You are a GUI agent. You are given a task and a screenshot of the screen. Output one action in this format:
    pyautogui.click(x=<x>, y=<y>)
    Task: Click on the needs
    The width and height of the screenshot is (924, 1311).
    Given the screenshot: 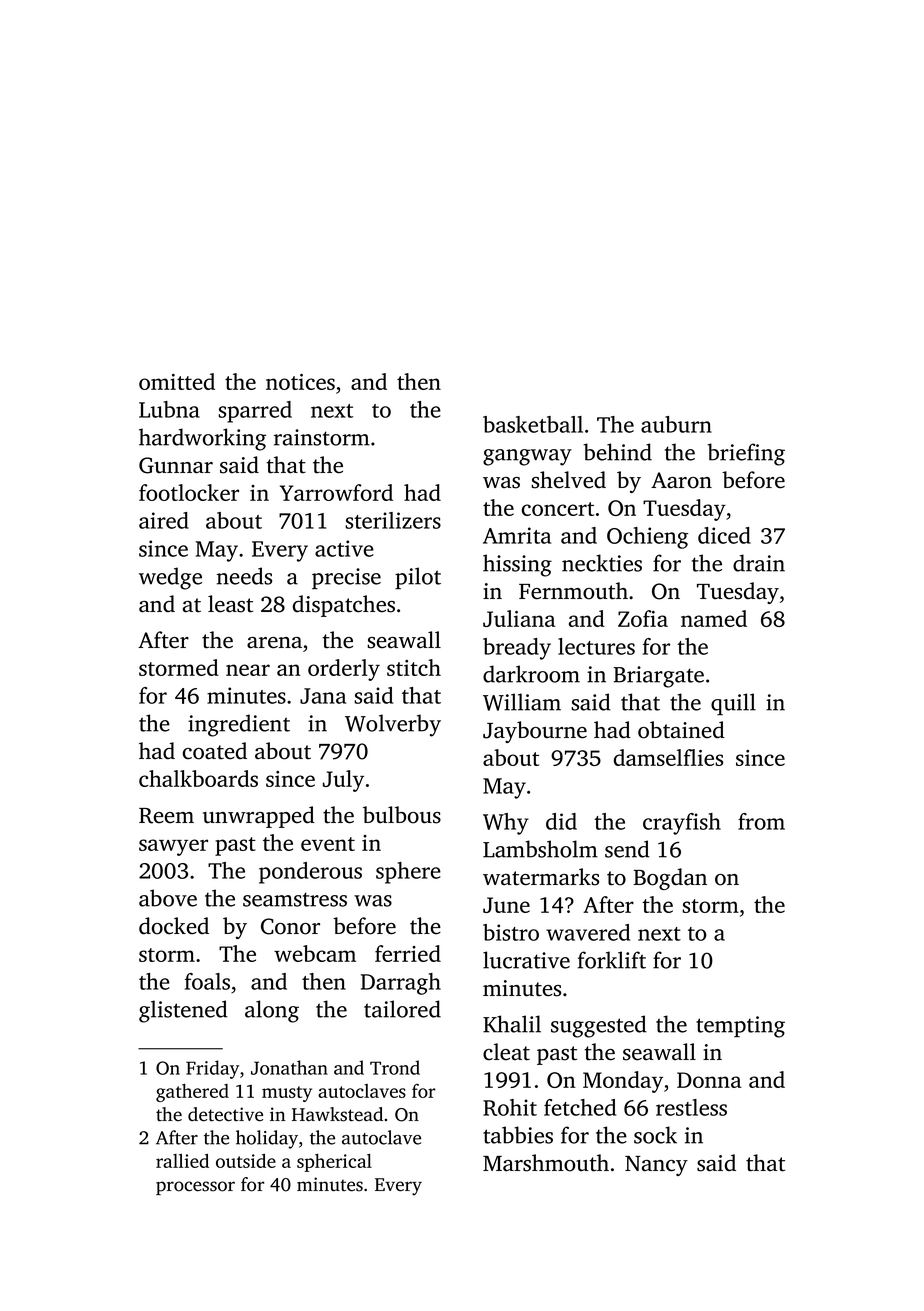 What is the action you would take?
    pyautogui.click(x=244, y=576)
